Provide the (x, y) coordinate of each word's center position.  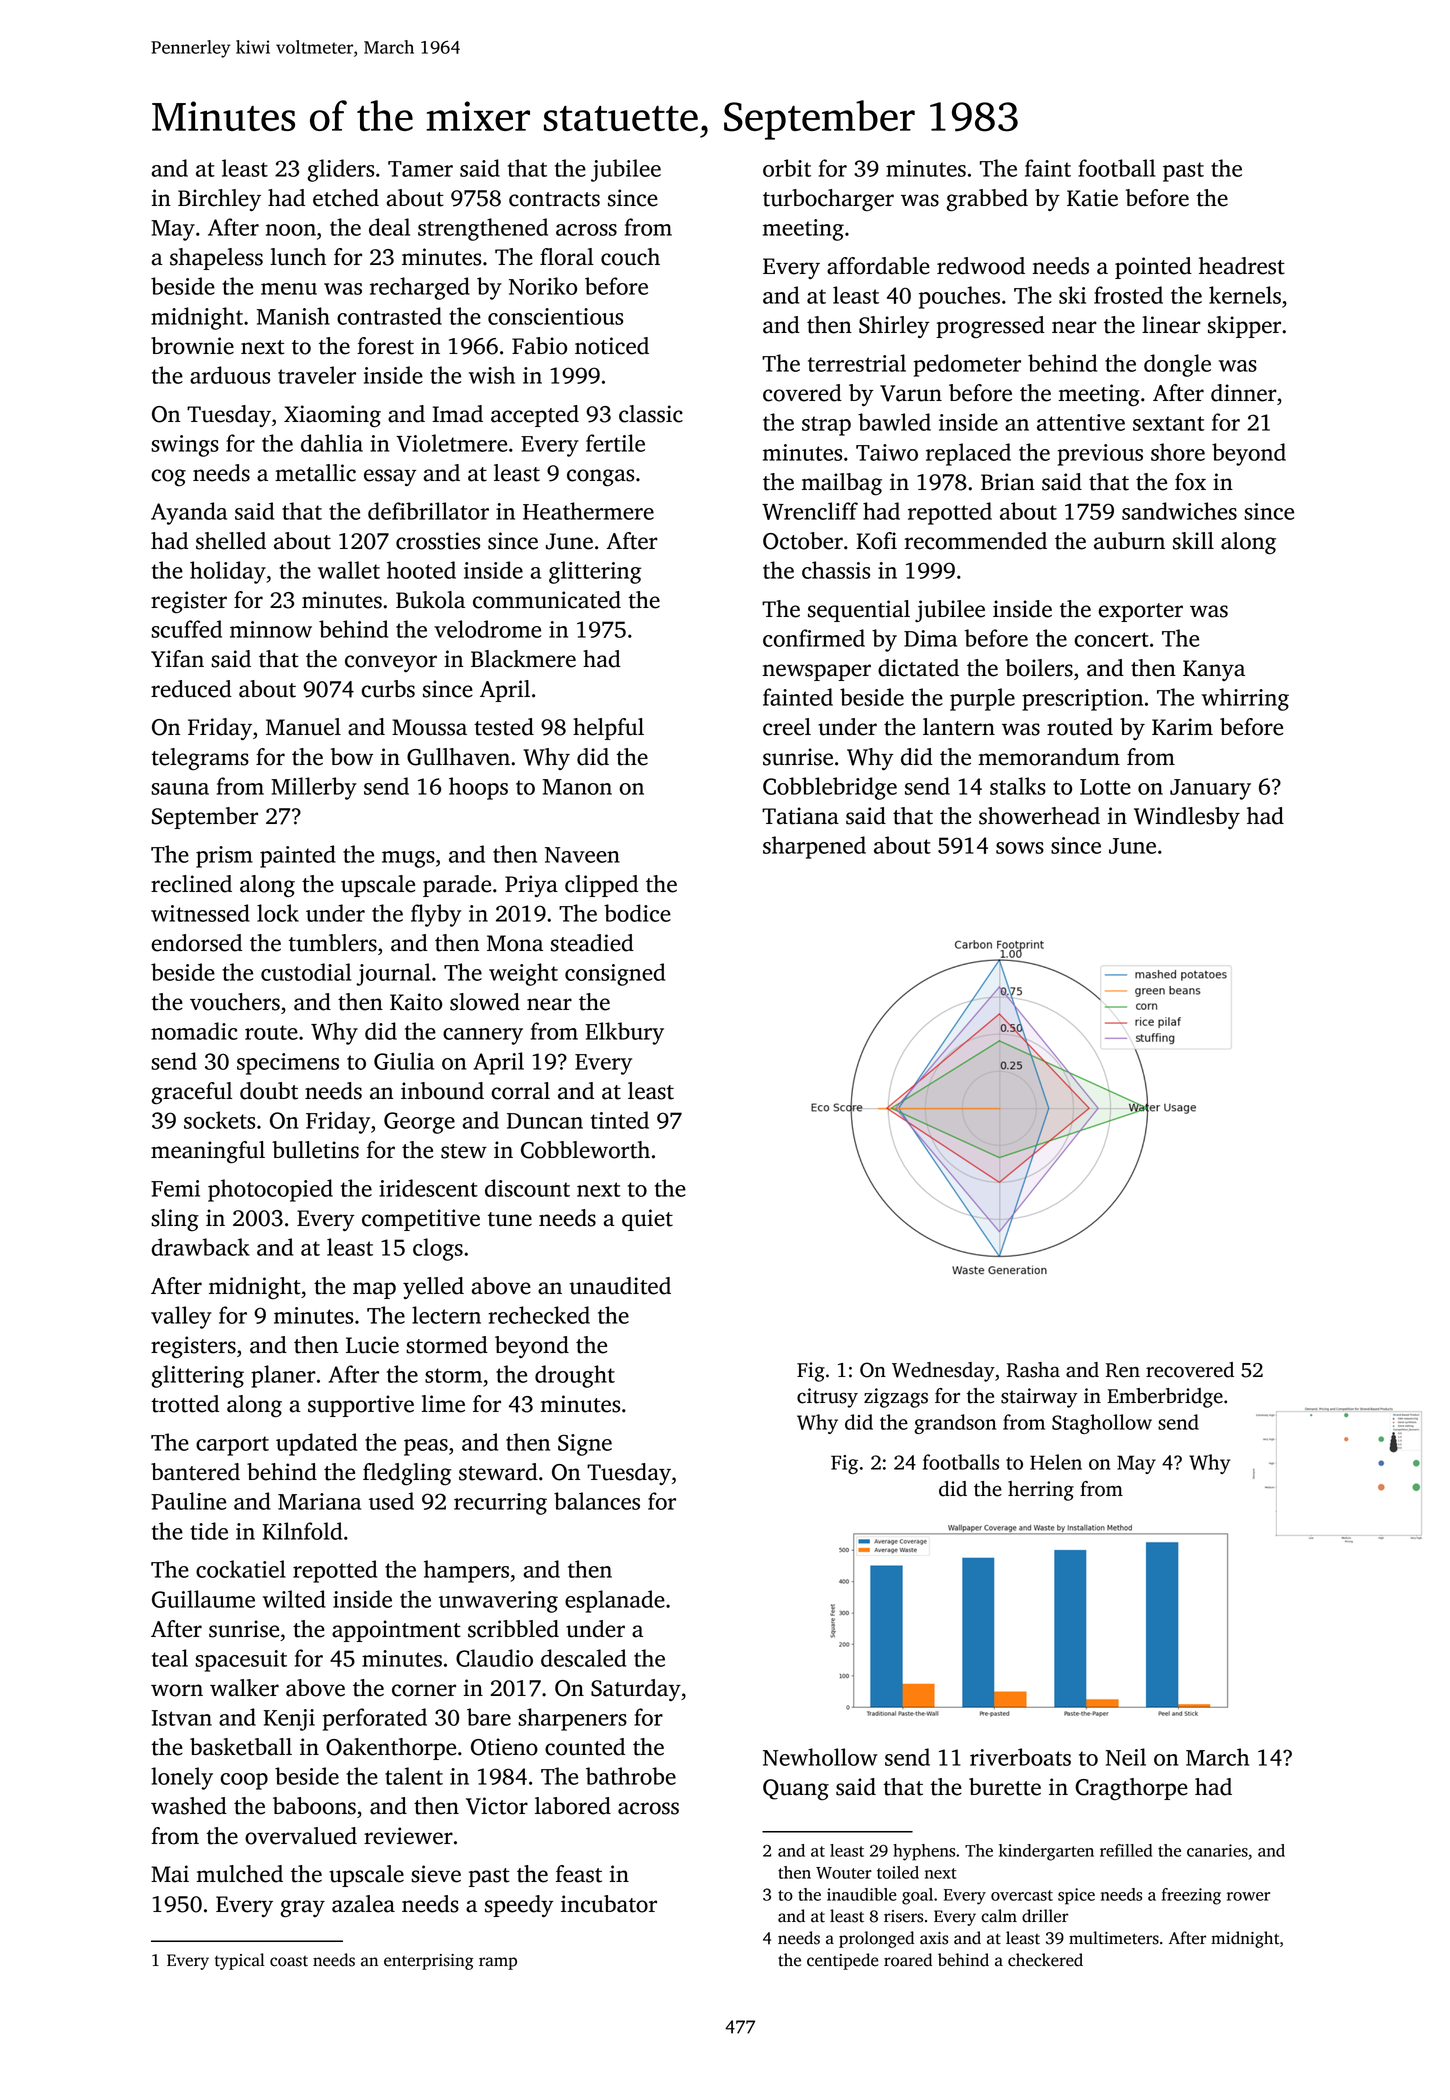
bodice (637, 913)
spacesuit (241, 1661)
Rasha (1033, 1370)
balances (597, 1501)
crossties (438, 541)
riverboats (1020, 1757)
